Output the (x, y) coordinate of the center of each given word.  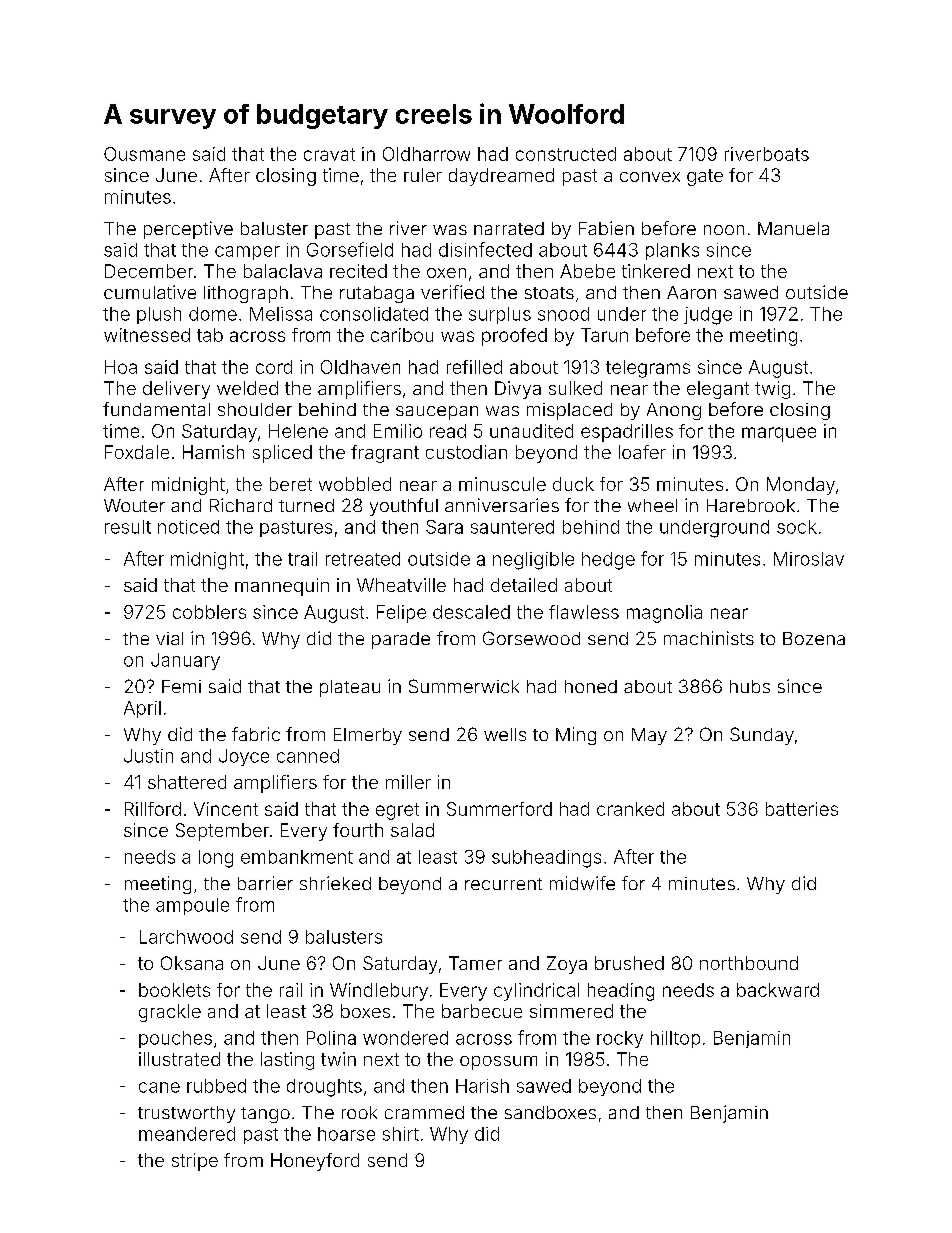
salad (412, 830)
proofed (514, 337)
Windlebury (379, 992)
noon (724, 230)
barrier (265, 883)
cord (274, 367)
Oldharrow (426, 154)
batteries (802, 809)
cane (159, 1087)
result (128, 527)
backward (778, 990)
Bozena (814, 638)
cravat (329, 154)
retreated (363, 559)
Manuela (793, 228)
